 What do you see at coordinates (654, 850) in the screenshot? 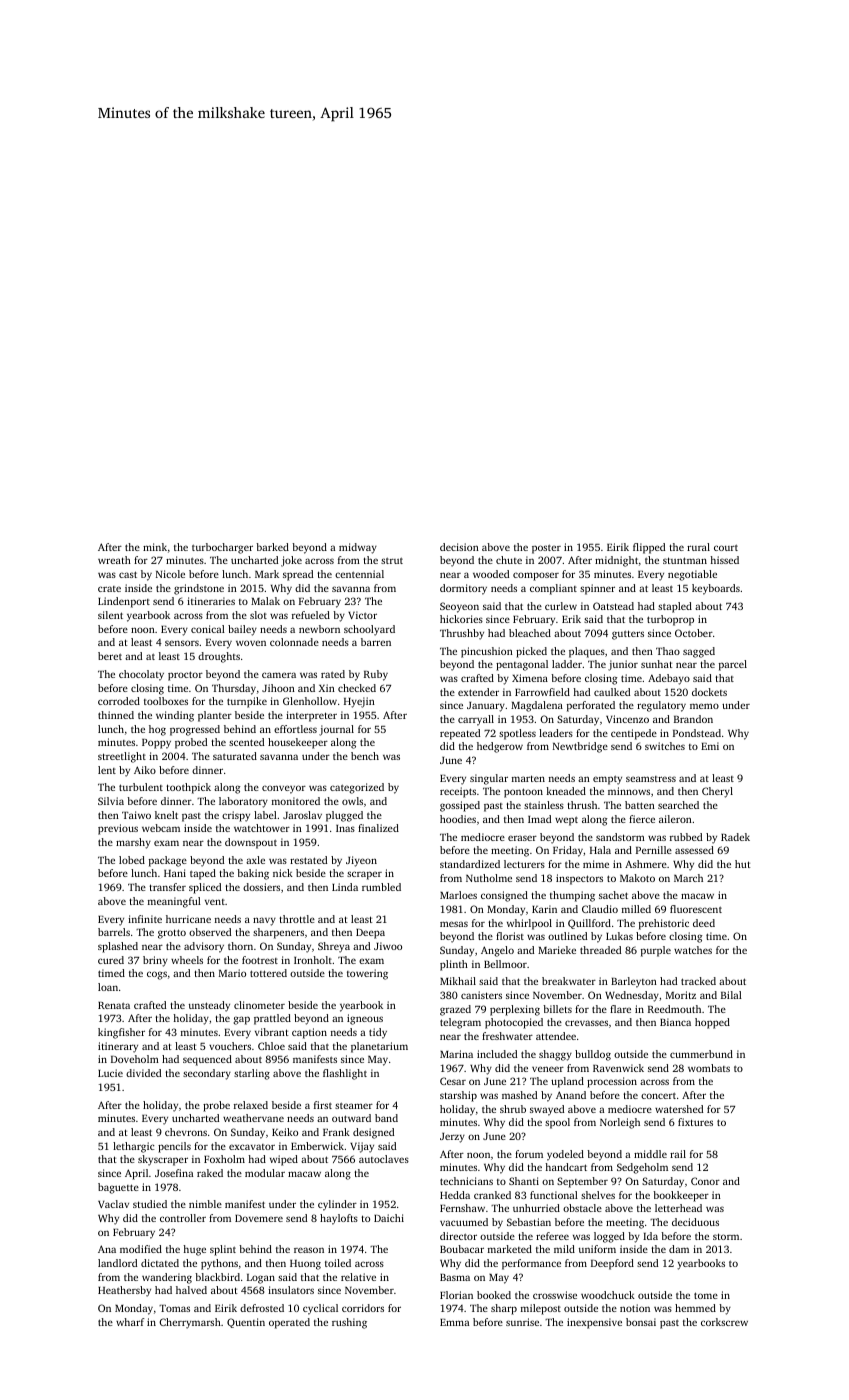
I see `Pernille` at bounding box center [654, 850].
